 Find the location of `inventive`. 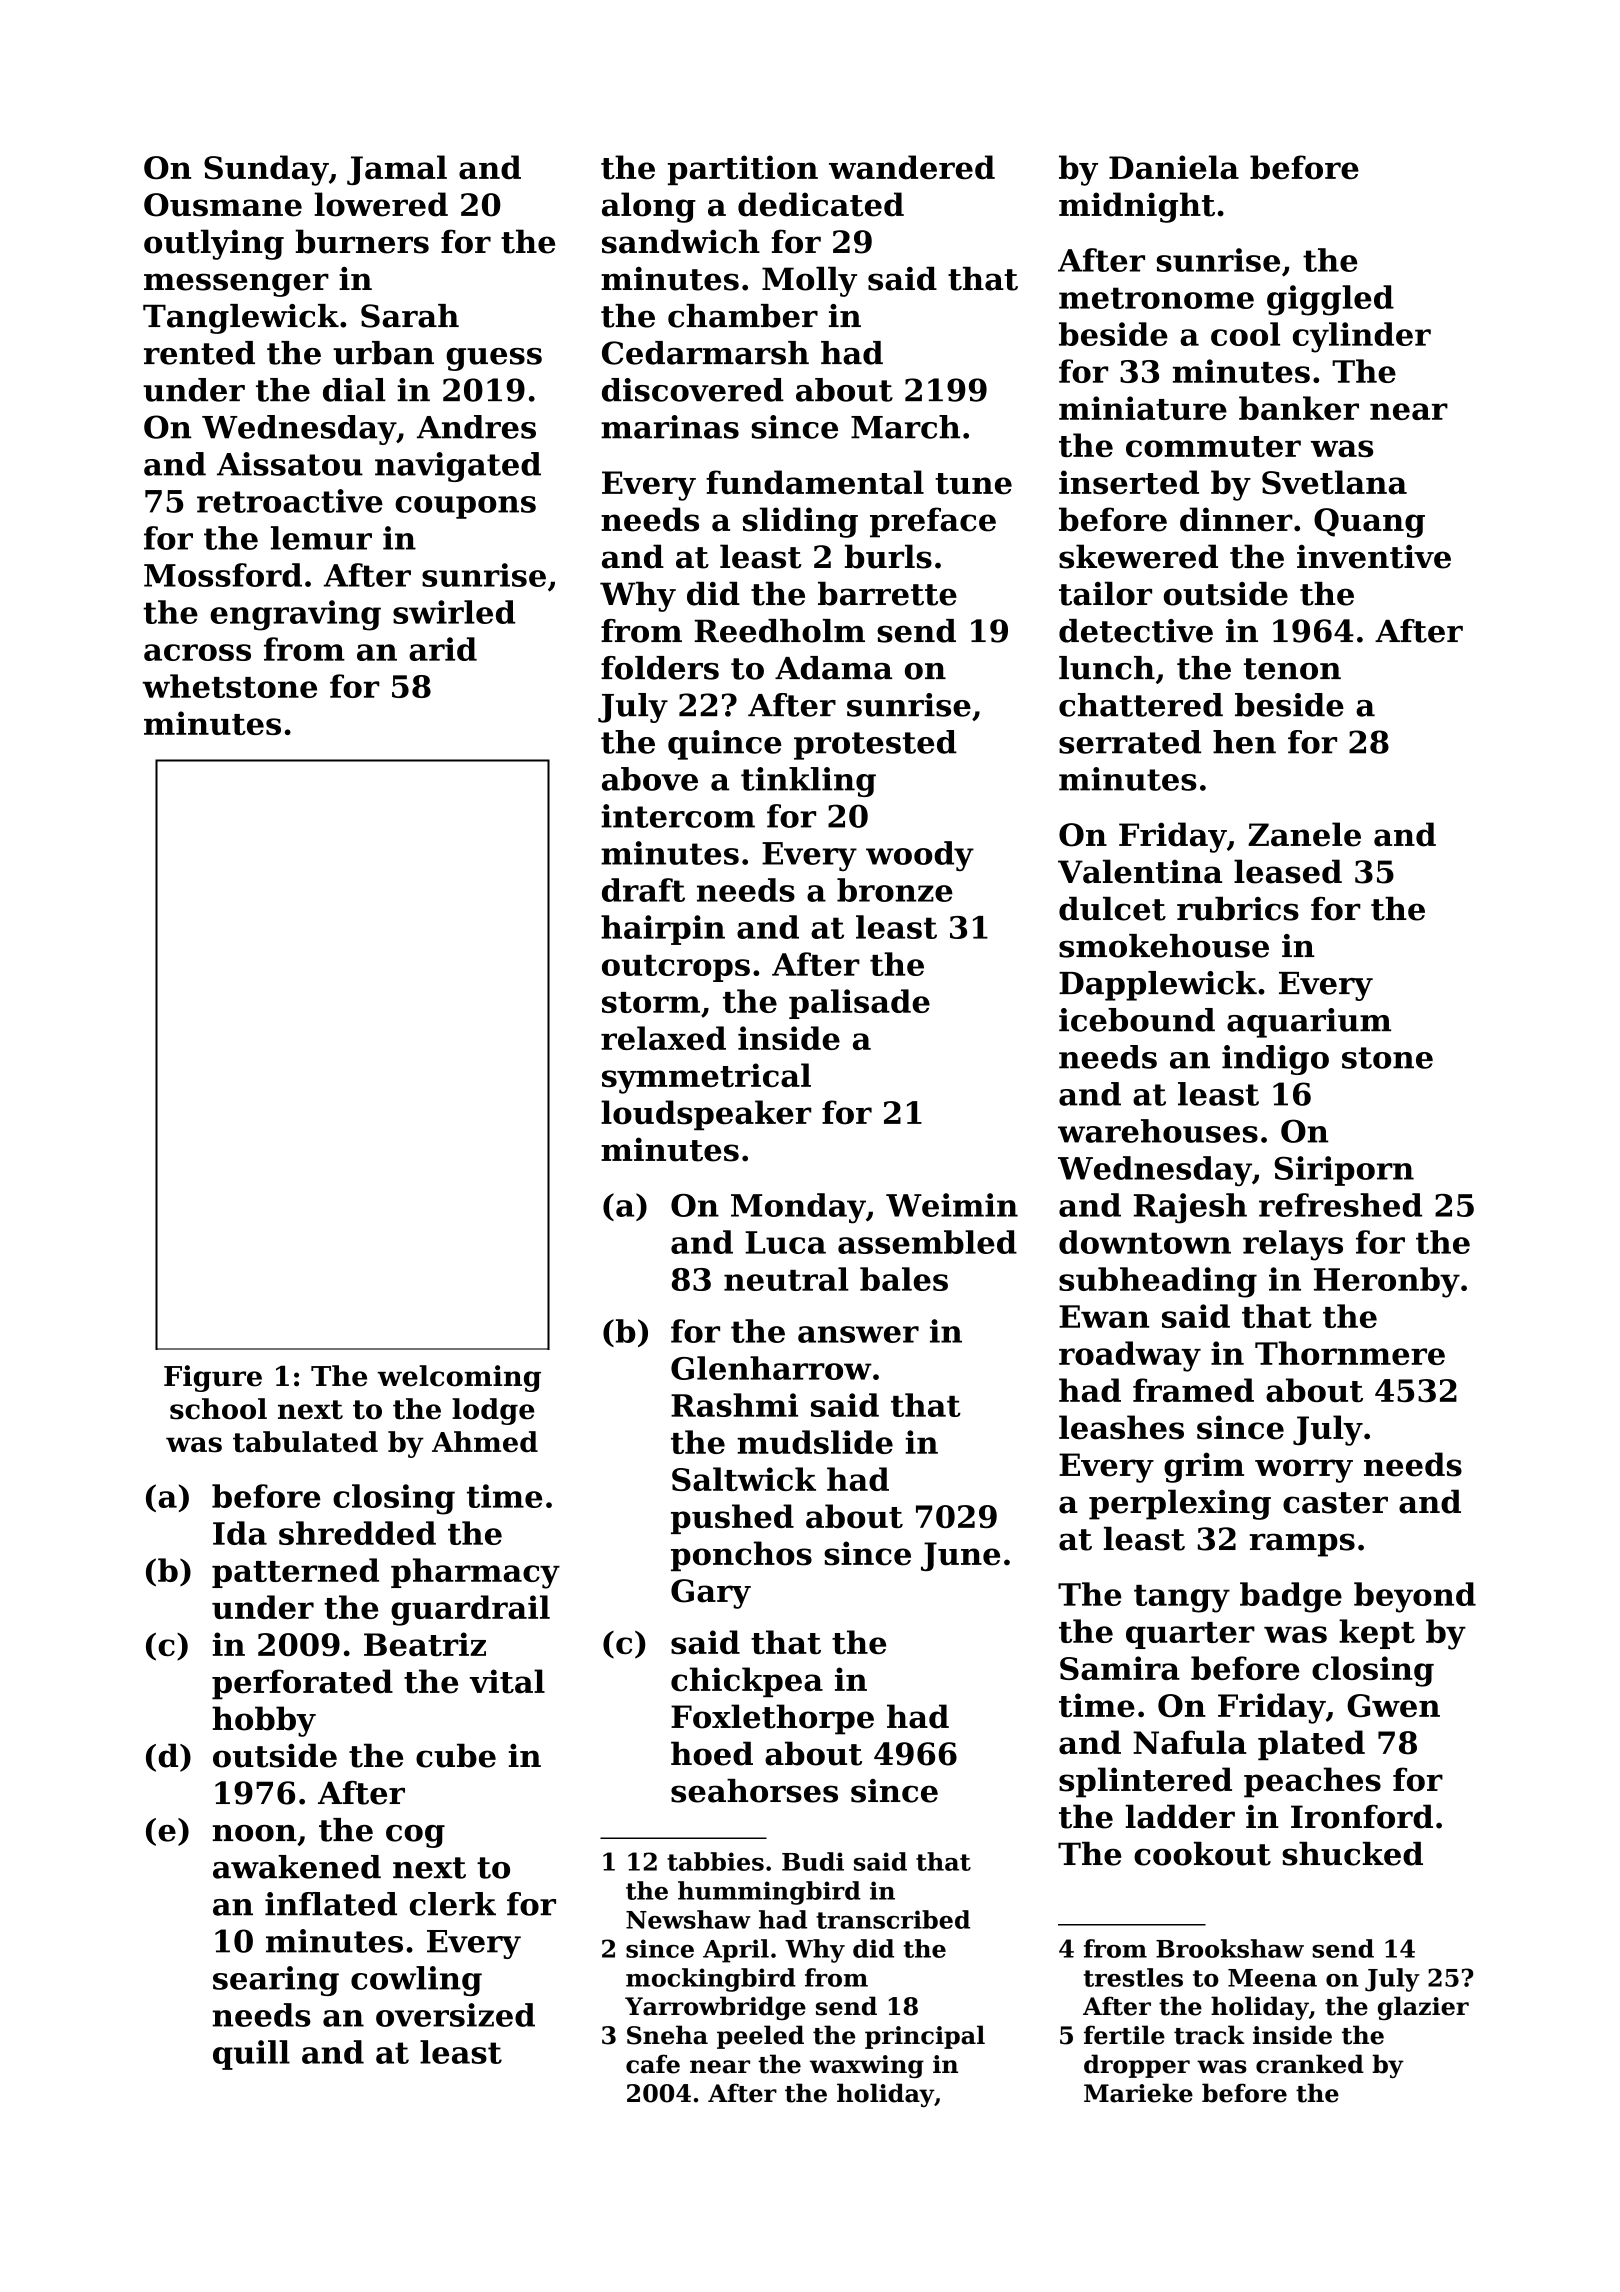

inventive is located at coordinates (1374, 556).
